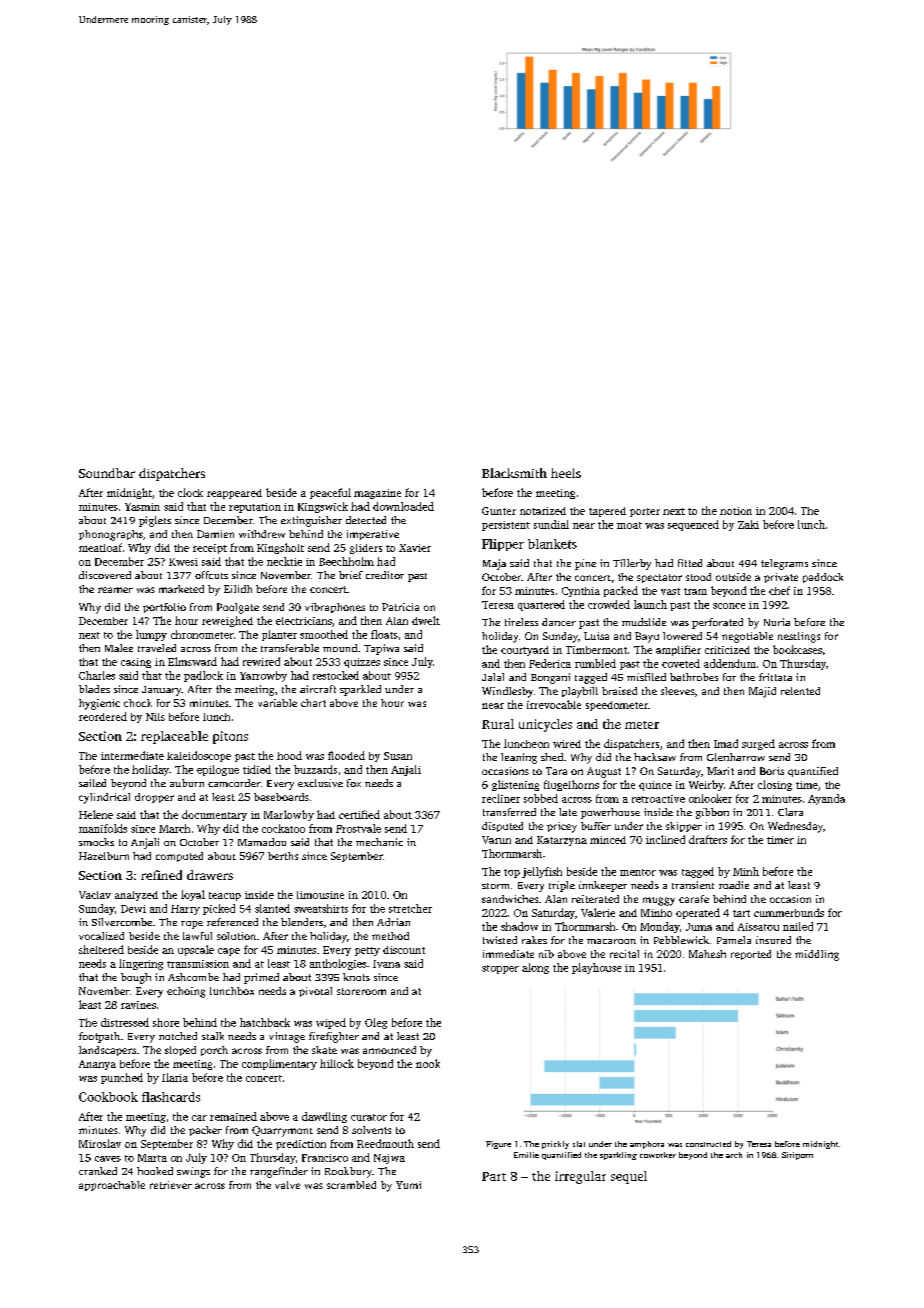 The height and width of the document is (1308, 924). I want to click on cummerbunds, so click(789, 912).
